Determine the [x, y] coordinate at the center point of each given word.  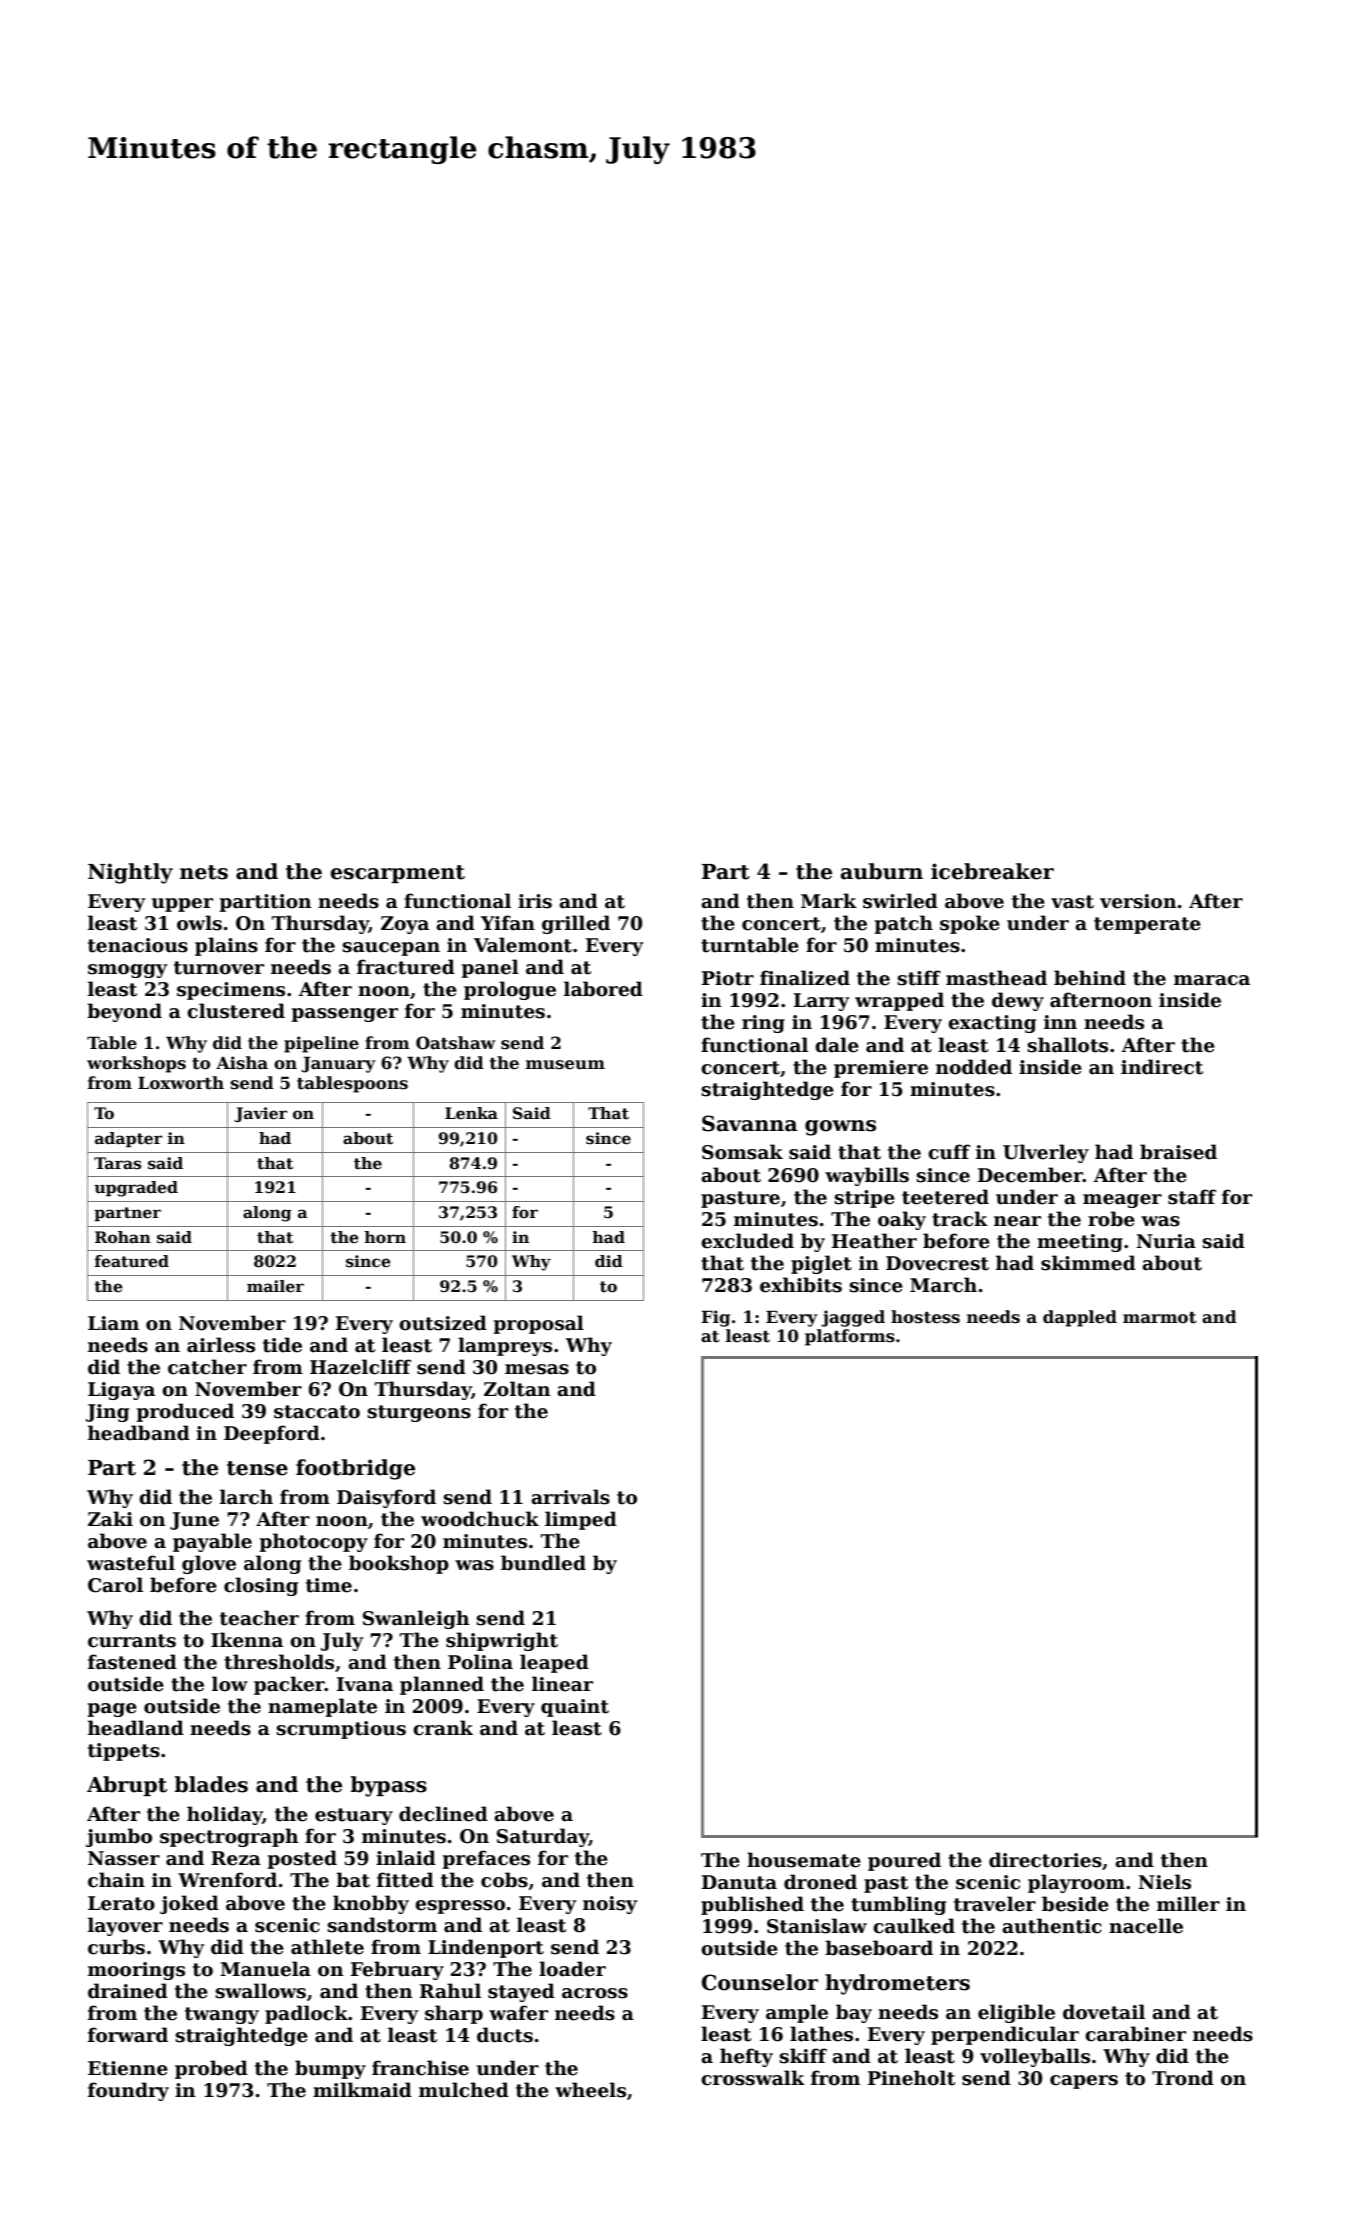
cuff [949, 1152]
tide [282, 1345]
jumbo [119, 1837]
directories [1045, 1860]
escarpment [398, 874]
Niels [1164, 1882]
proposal [538, 1324]
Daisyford [386, 1498]
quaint [575, 1708]
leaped [554, 1663]
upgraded [136, 1189]
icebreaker [992, 871]
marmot [1159, 1318]
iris [535, 901]
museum [565, 1065]
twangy [222, 2015]
